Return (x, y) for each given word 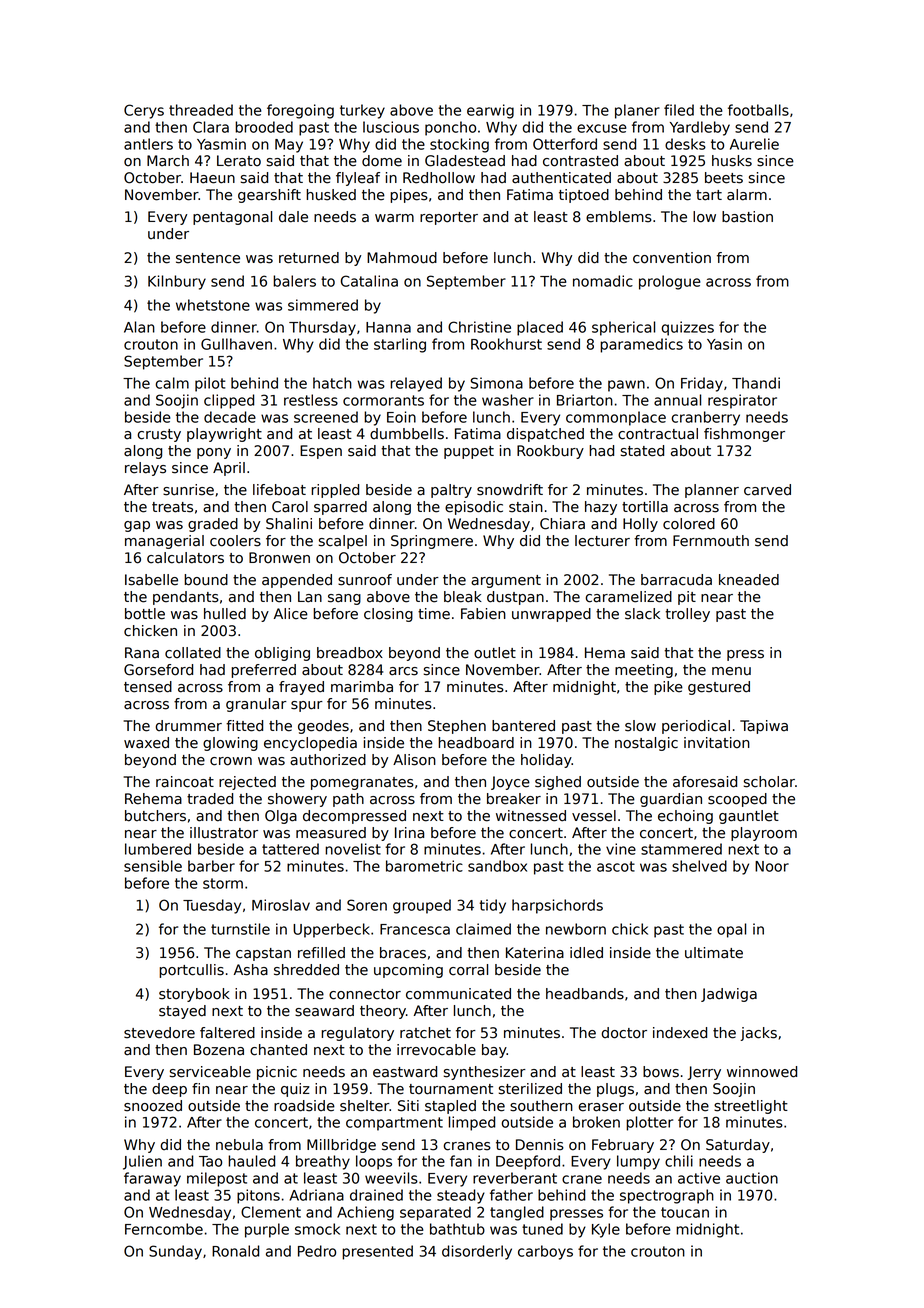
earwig (490, 111)
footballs (758, 110)
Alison (414, 760)
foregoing (300, 111)
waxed (146, 743)
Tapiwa (764, 727)
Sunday (175, 1252)
